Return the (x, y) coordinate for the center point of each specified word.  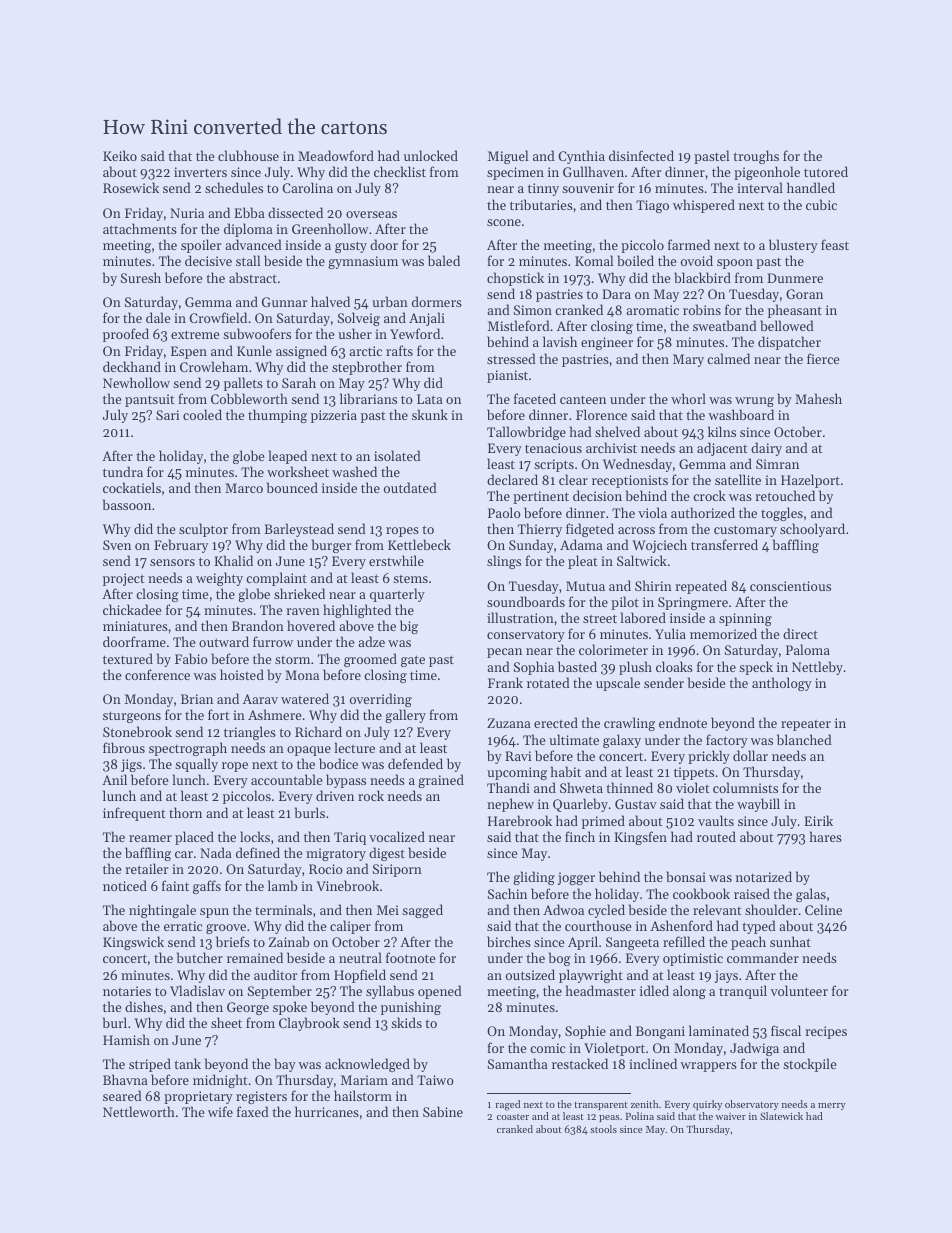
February (181, 546)
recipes (826, 1032)
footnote (411, 957)
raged (507, 1105)
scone (504, 222)
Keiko (120, 155)
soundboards (526, 601)
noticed (125, 885)
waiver (731, 1116)
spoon (735, 264)
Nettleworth (139, 1111)
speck (756, 668)
